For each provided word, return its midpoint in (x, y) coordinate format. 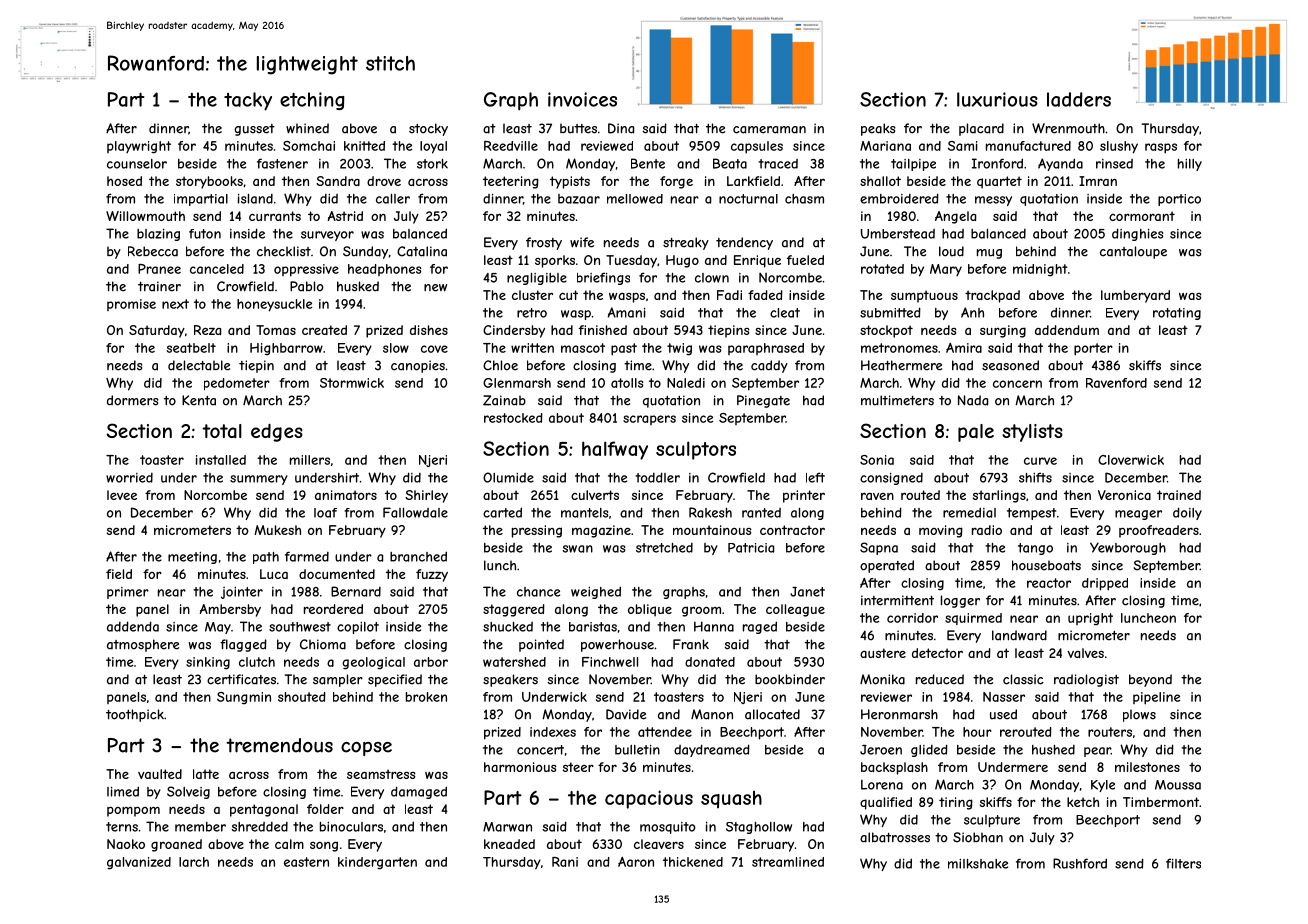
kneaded (509, 844)
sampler (338, 680)
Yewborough (1128, 548)
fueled (805, 260)
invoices (582, 99)
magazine (601, 531)
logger (960, 601)
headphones (385, 270)
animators (346, 495)
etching (312, 101)
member (200, 827)
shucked (508, 627)
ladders (1079, 99)
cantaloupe (1133, 252)
